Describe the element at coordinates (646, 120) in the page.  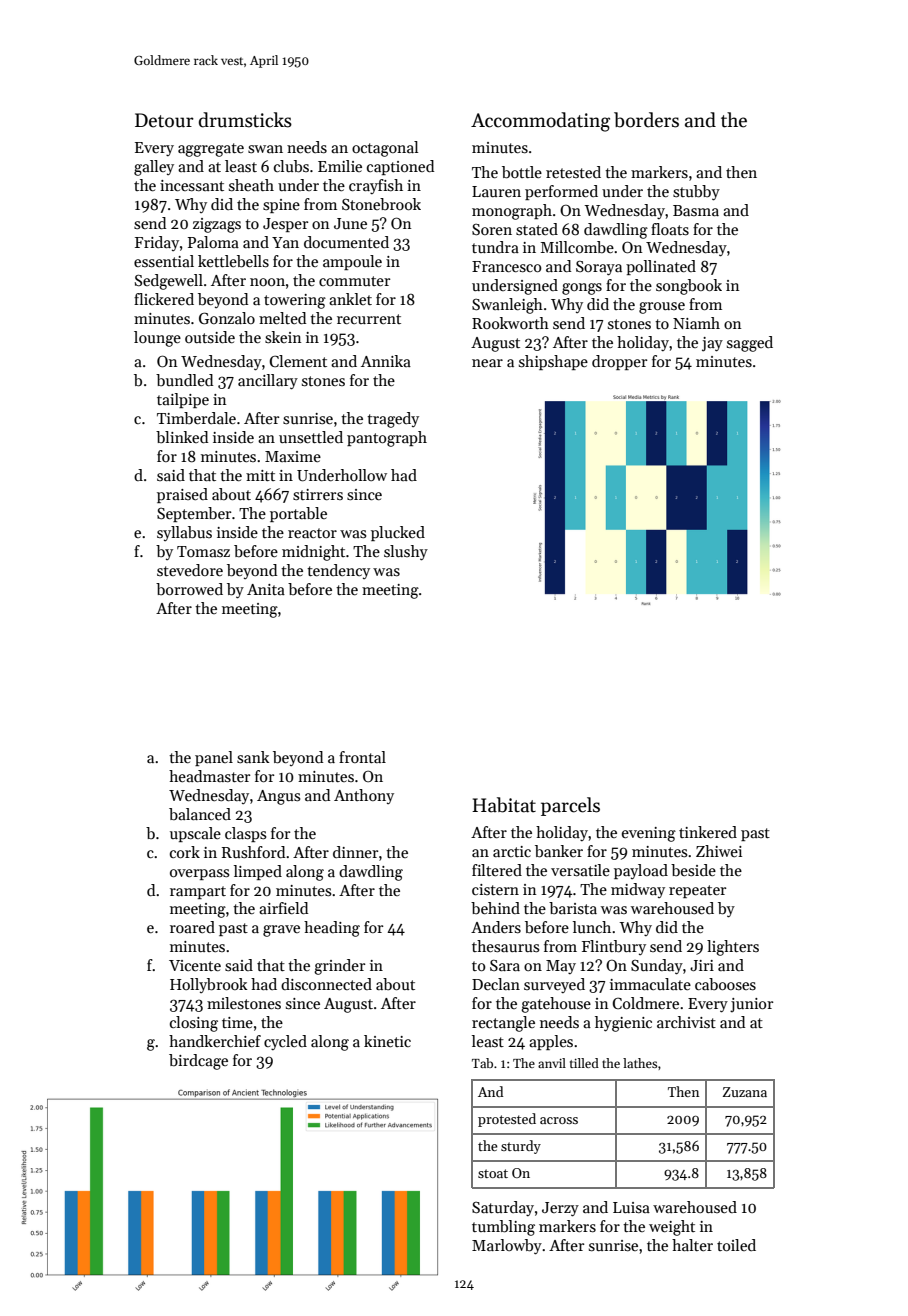
I see `borders` at that location.
